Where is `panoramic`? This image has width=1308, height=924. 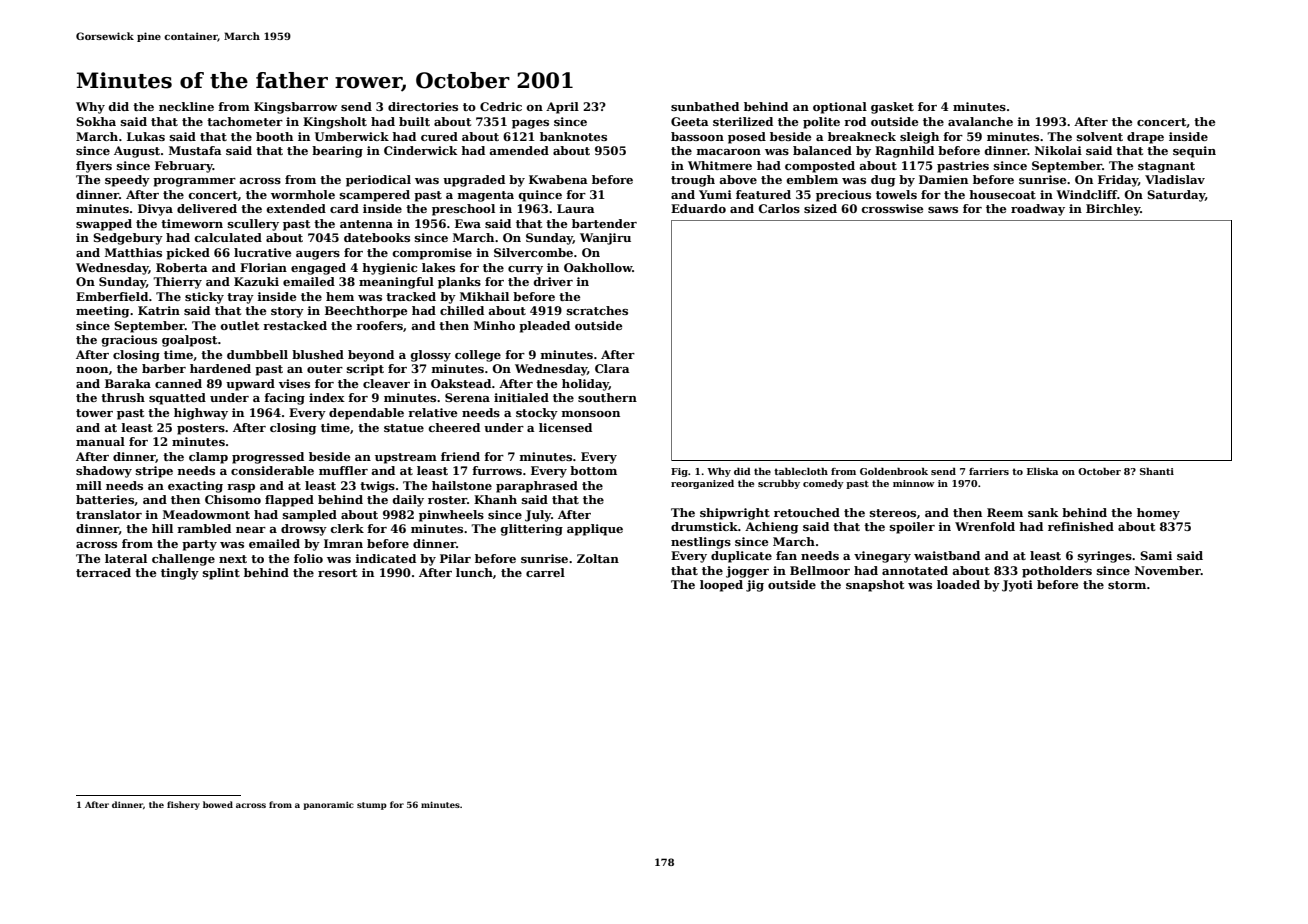
panoramic is located at coordinates (328, 805).
